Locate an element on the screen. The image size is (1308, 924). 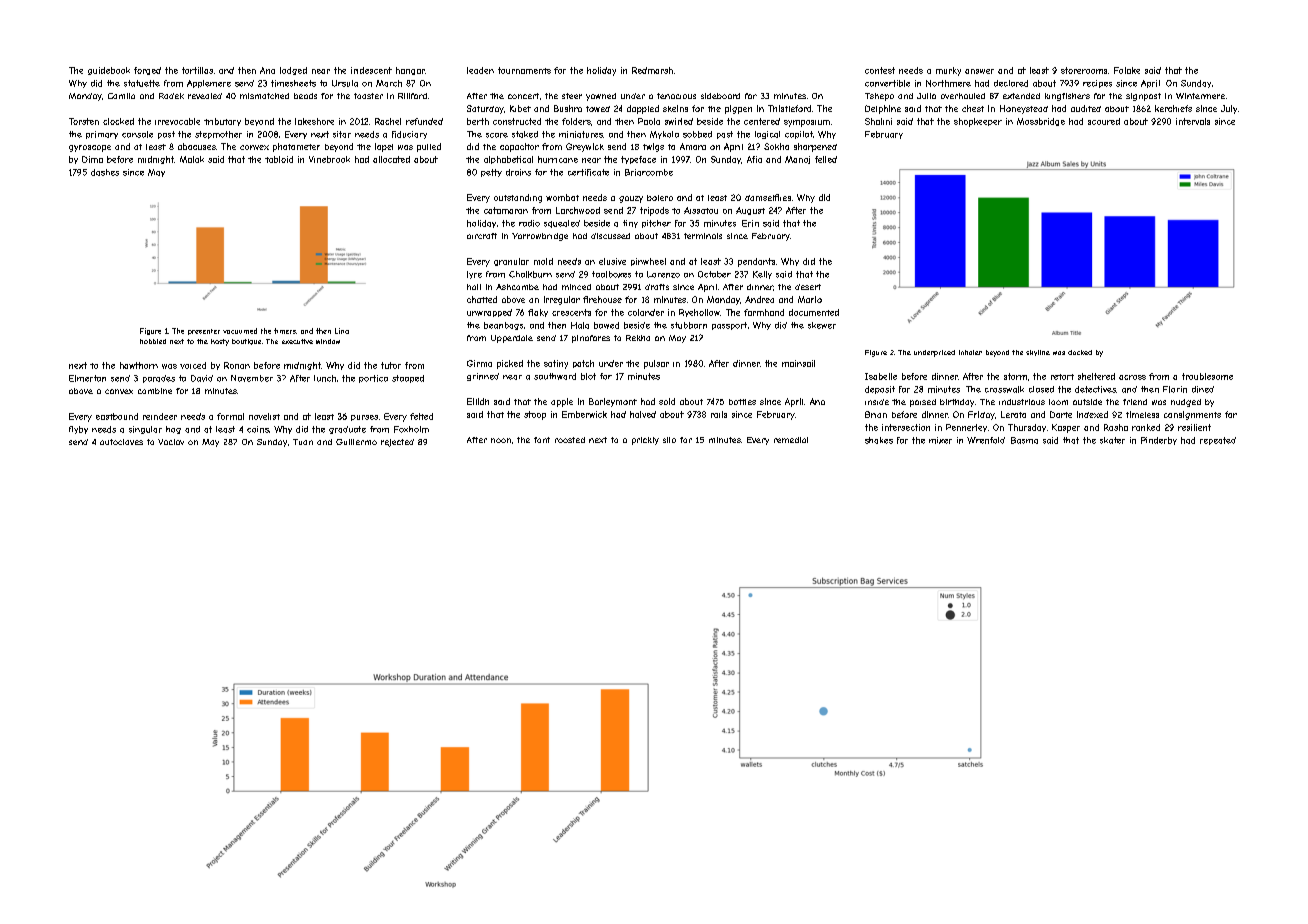
Redmarsh is located at coordinates (652, 70).
